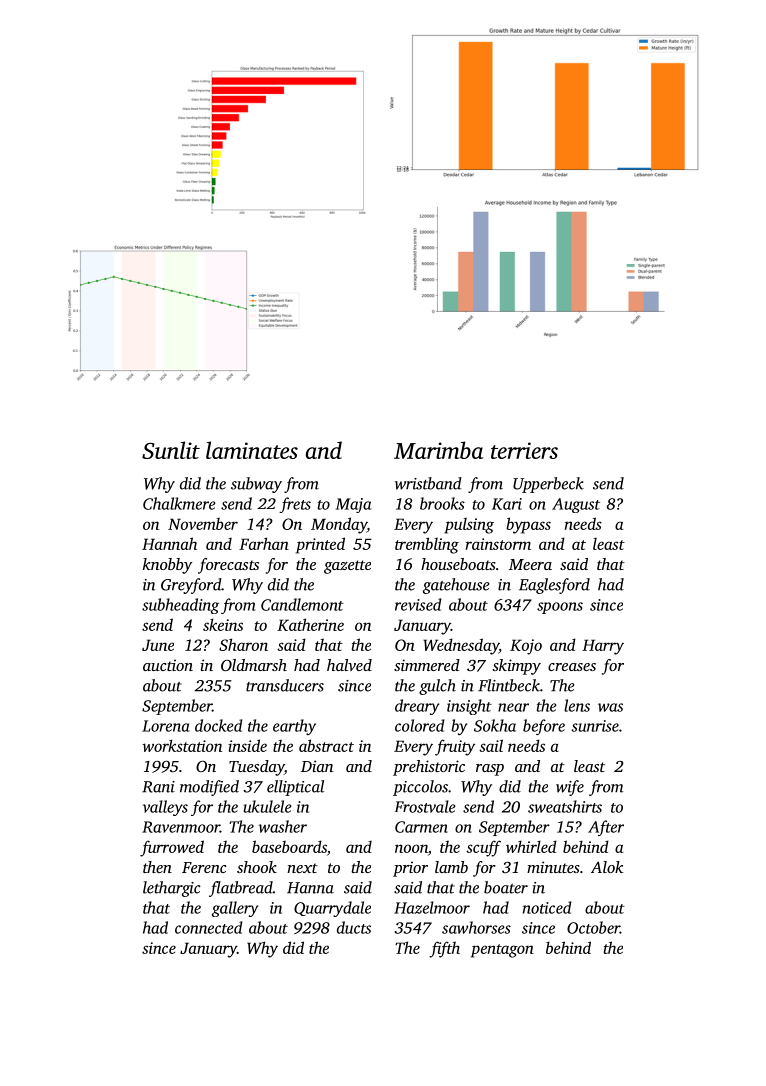  I want to click on lethargic, so click(172, 889).
